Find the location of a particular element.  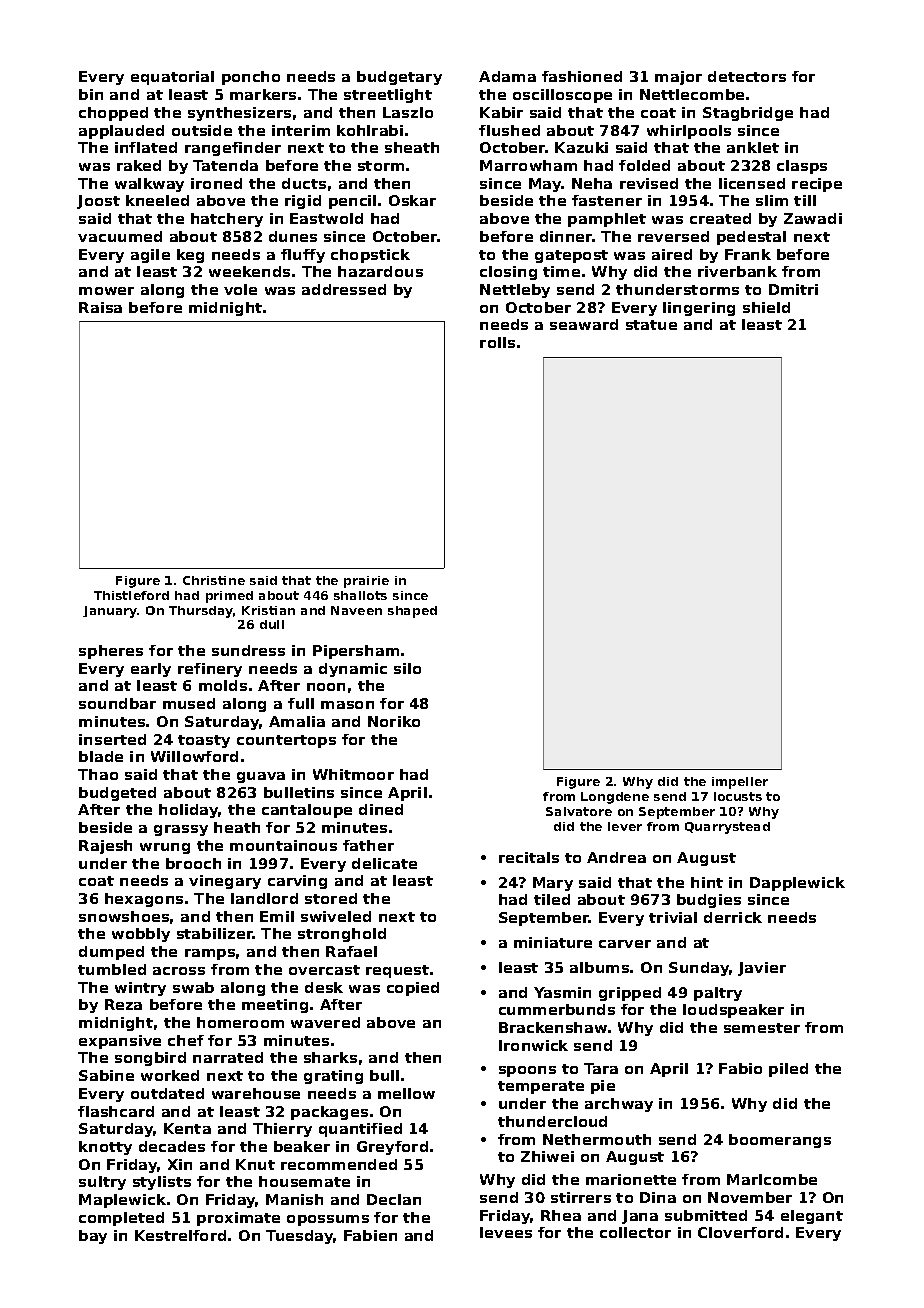

equatorial is located at coordinates (172, 78).
